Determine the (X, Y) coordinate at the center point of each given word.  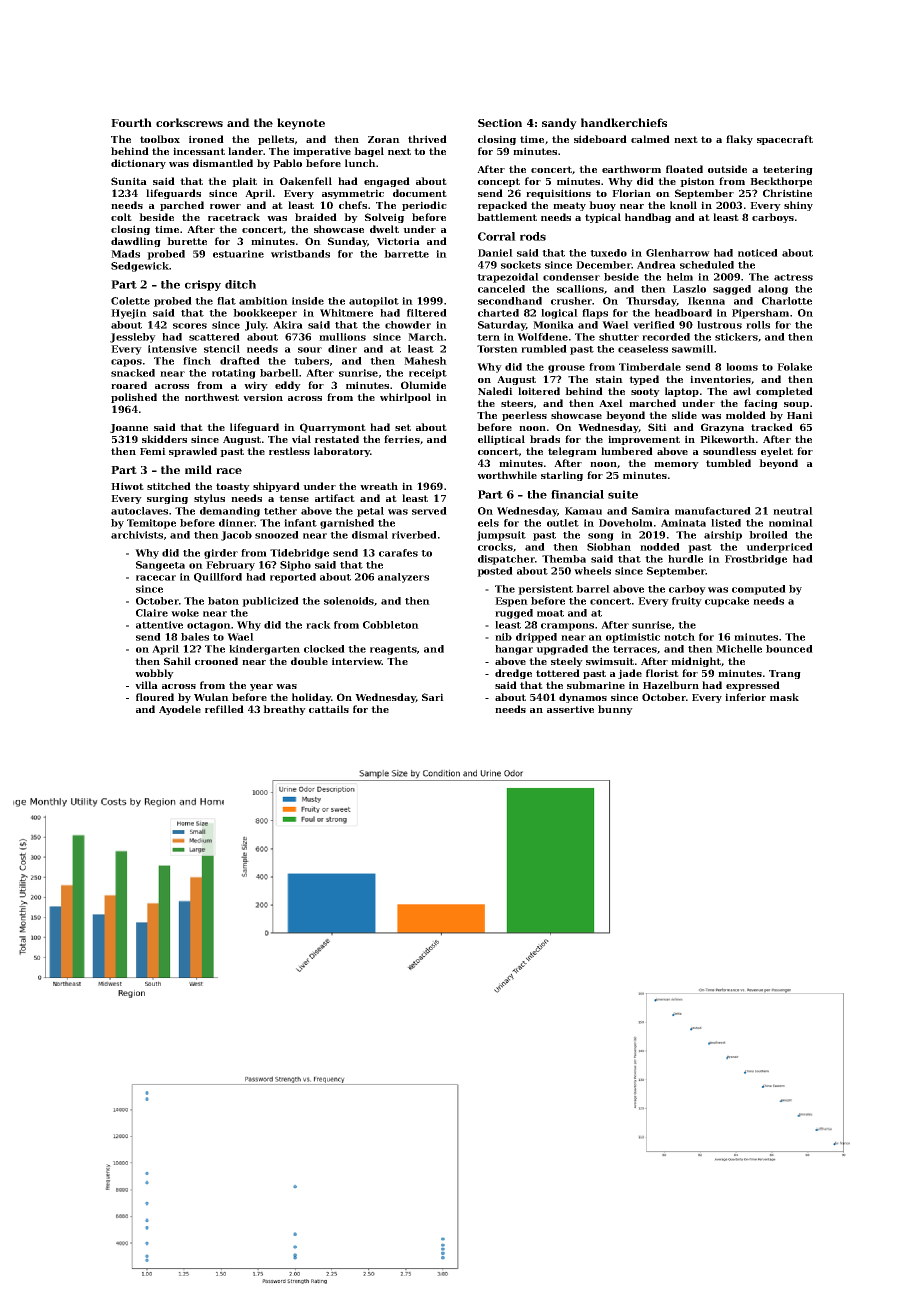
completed (784, 392)
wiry (256, 386)
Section (500, 123)
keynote (301, 124)
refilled (224, 709)
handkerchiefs (624, 122)
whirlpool (405, 398)
